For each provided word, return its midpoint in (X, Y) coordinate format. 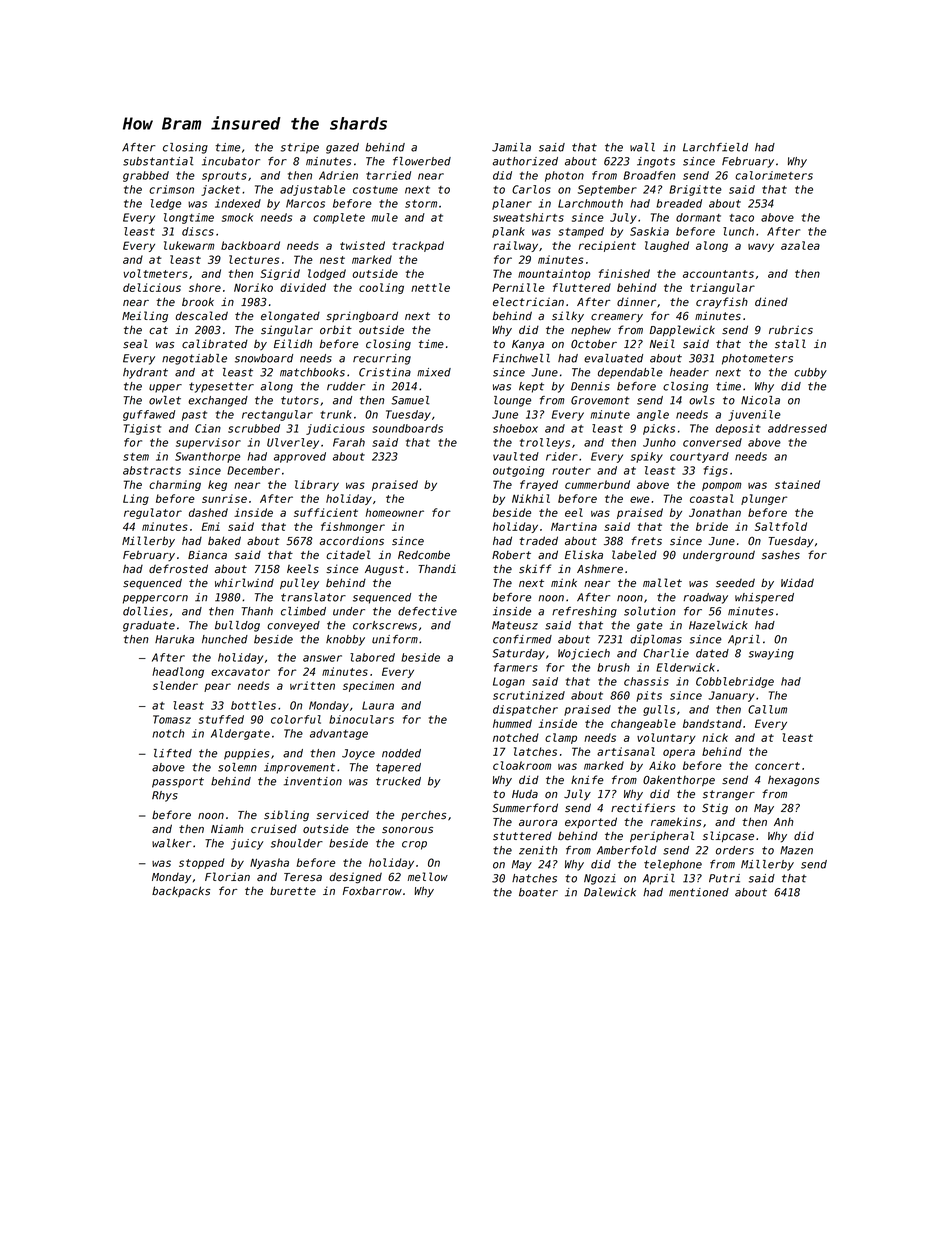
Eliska (584, 555)
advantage (339, 734)
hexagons (793, 781)
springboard (362, 317)
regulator (153, 513)
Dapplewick (682, 330)
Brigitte (695, 190)
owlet (165, 400)
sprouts (224, 177)
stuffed (221, 719)
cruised (274, 829)
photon (564, 176)
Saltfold (781, 526)
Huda (525, 793)
